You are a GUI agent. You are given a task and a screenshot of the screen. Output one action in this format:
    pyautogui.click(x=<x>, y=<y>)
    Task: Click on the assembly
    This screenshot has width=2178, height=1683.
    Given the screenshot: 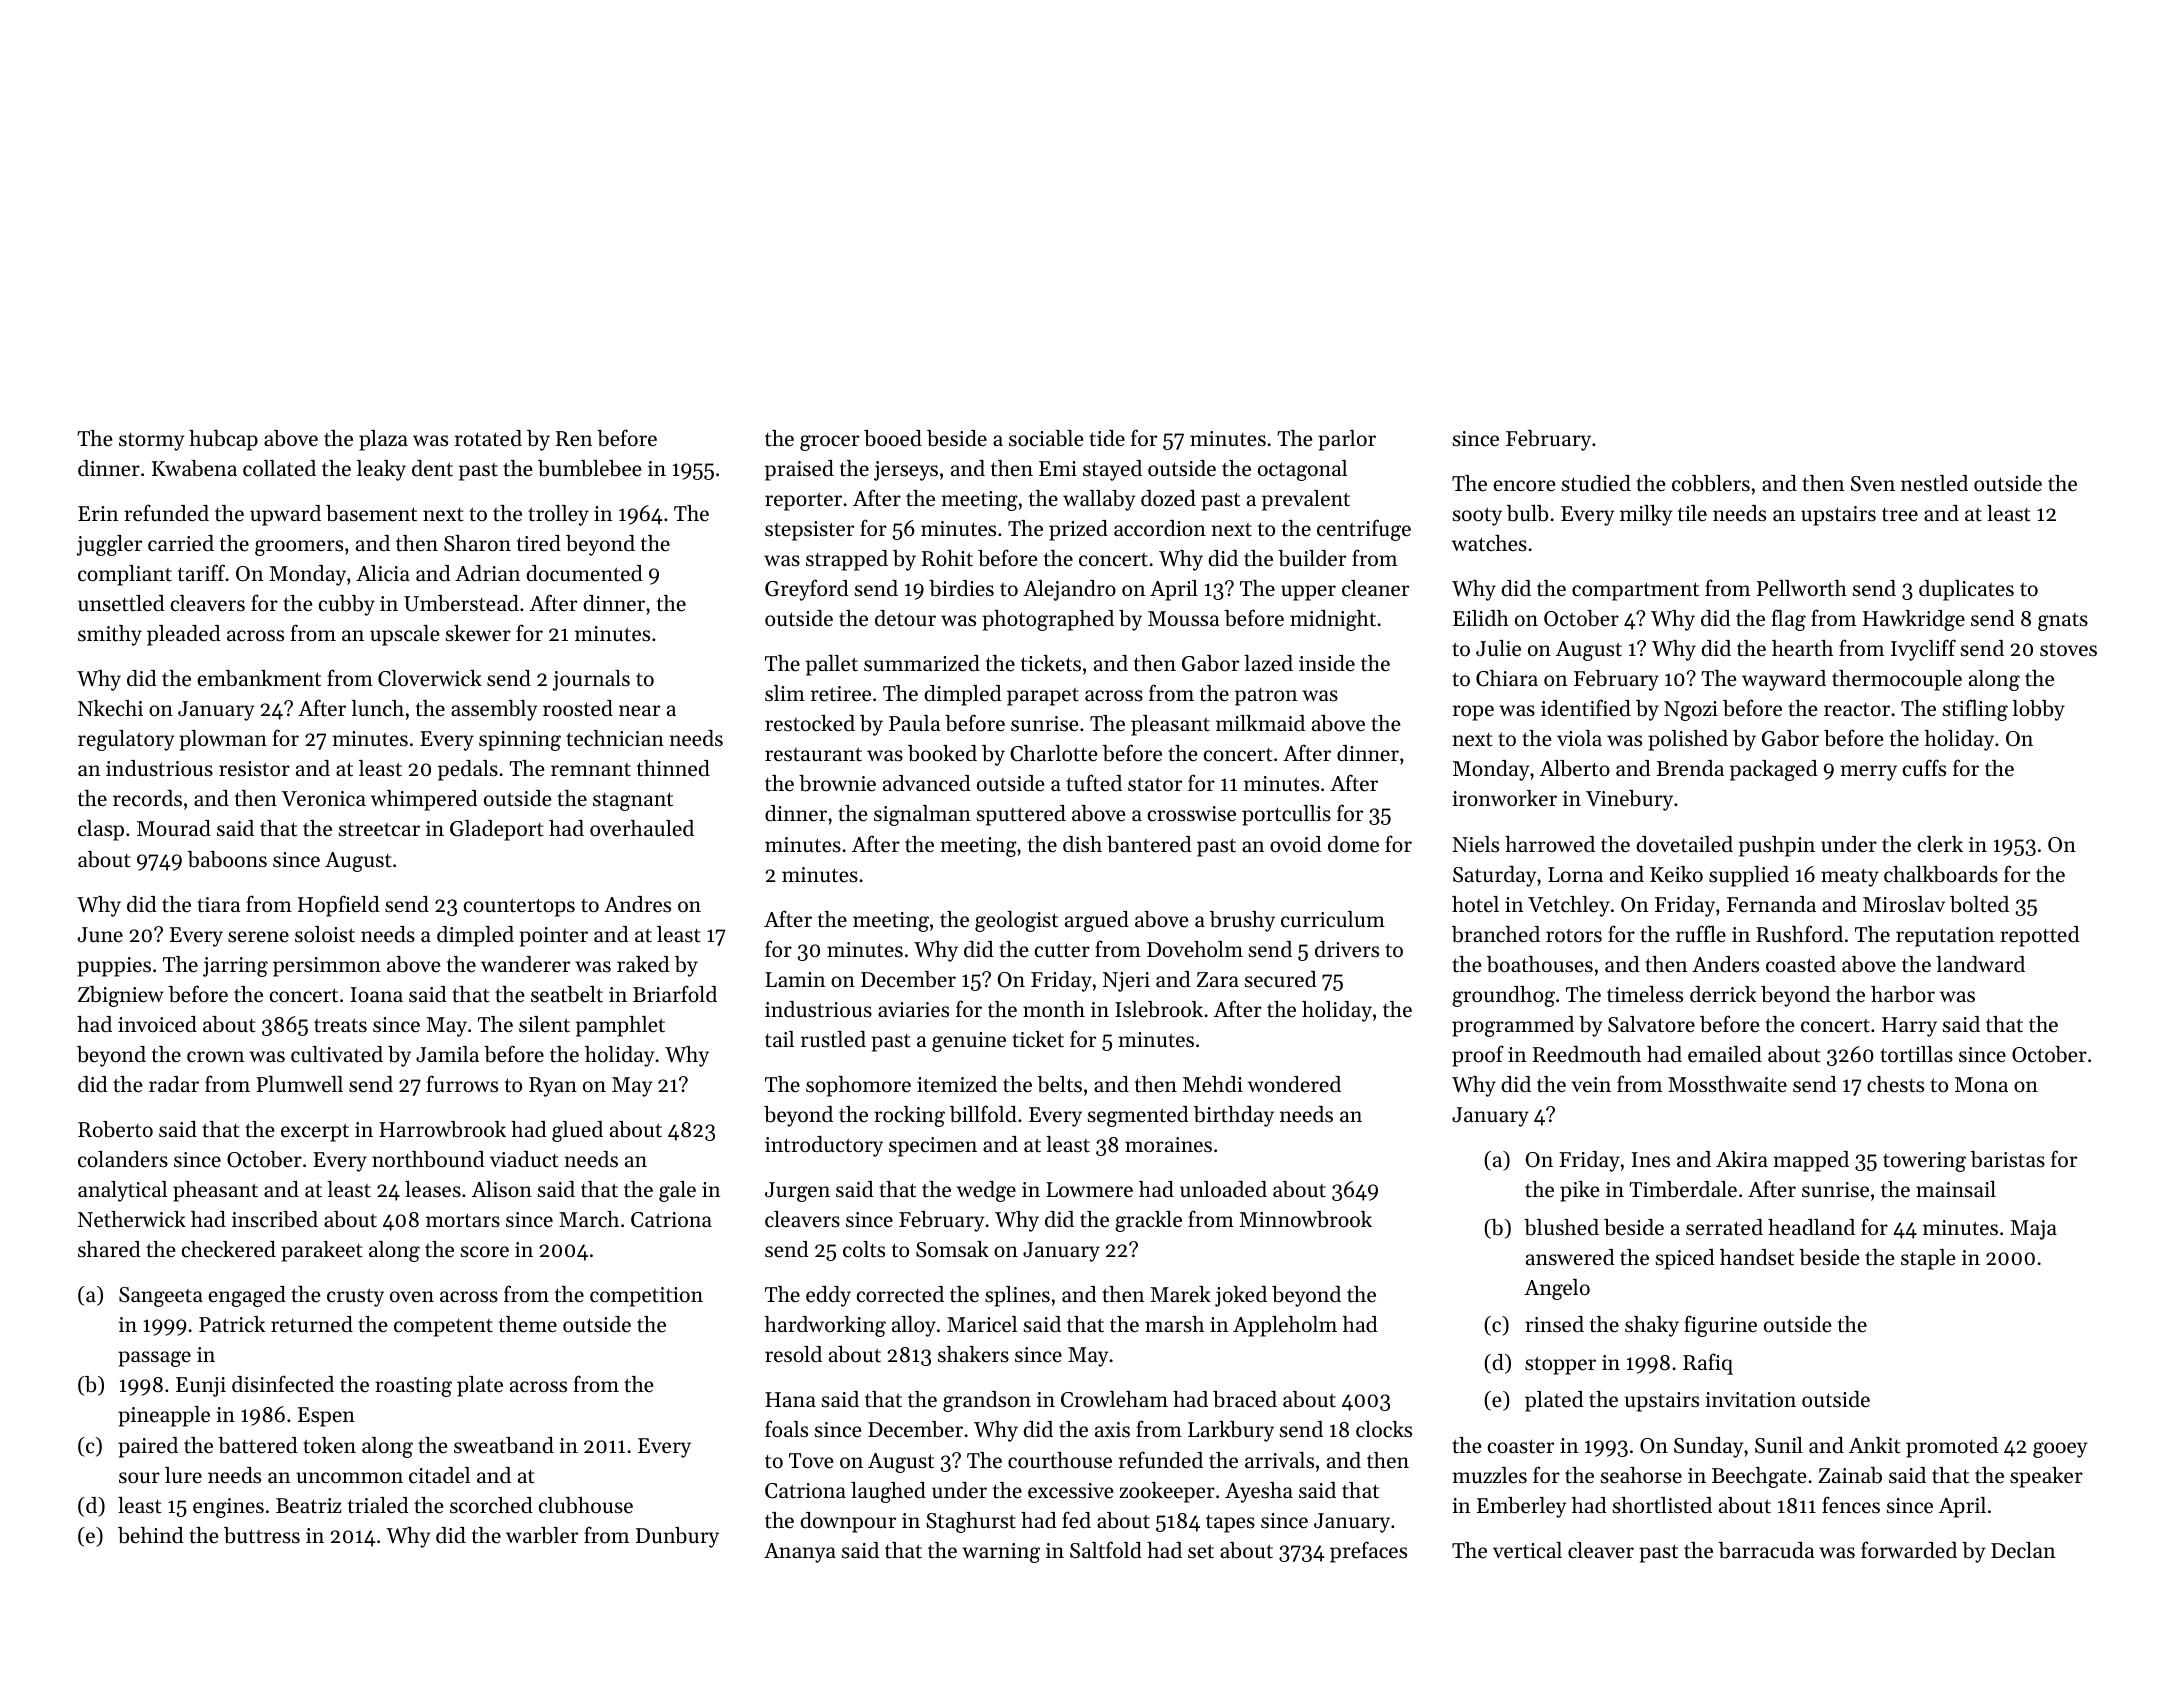 What is the action you would take?
    pyautogui.click(x=494, y=710)
